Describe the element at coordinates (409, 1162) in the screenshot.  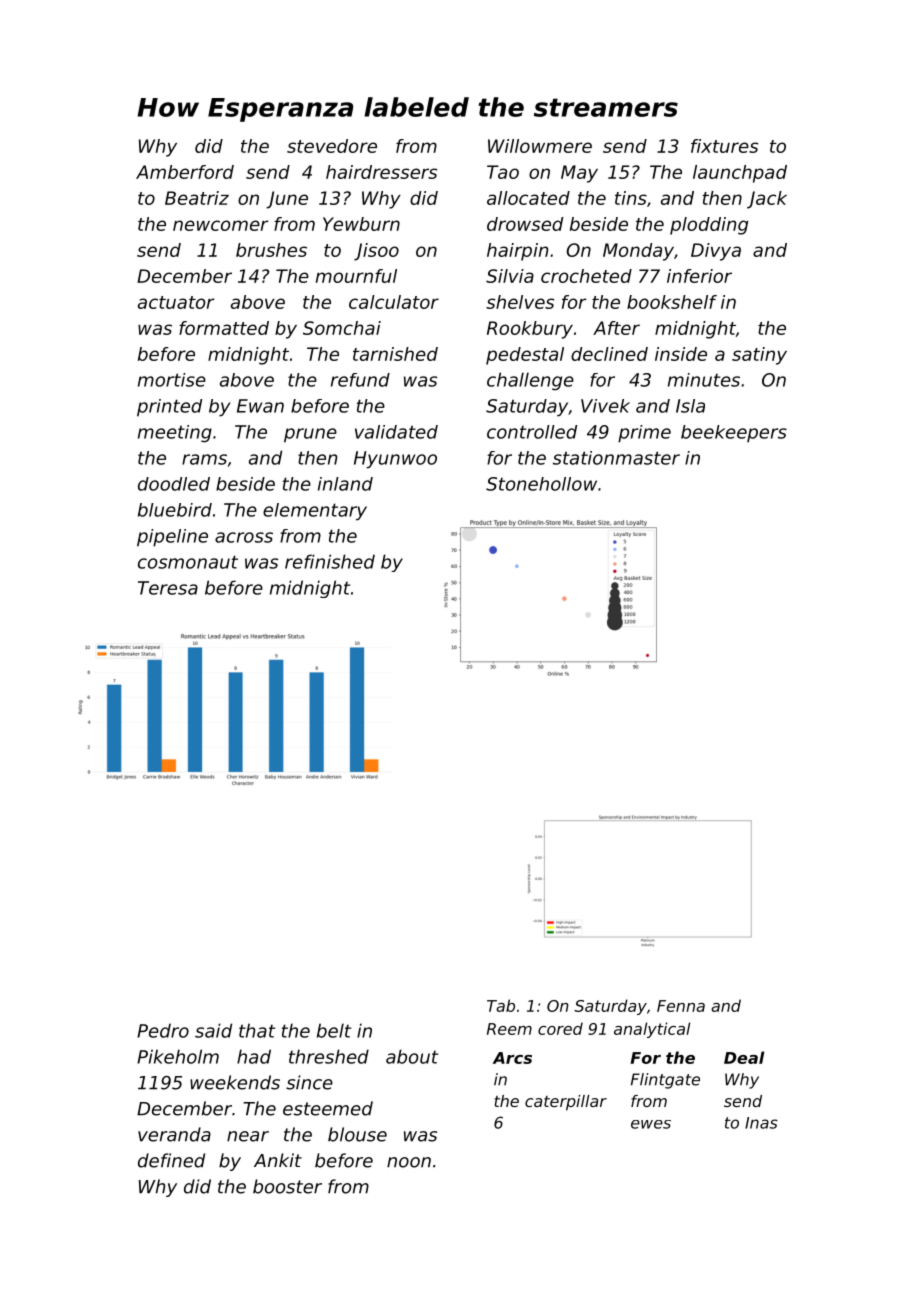
I see `noon` at that location.
